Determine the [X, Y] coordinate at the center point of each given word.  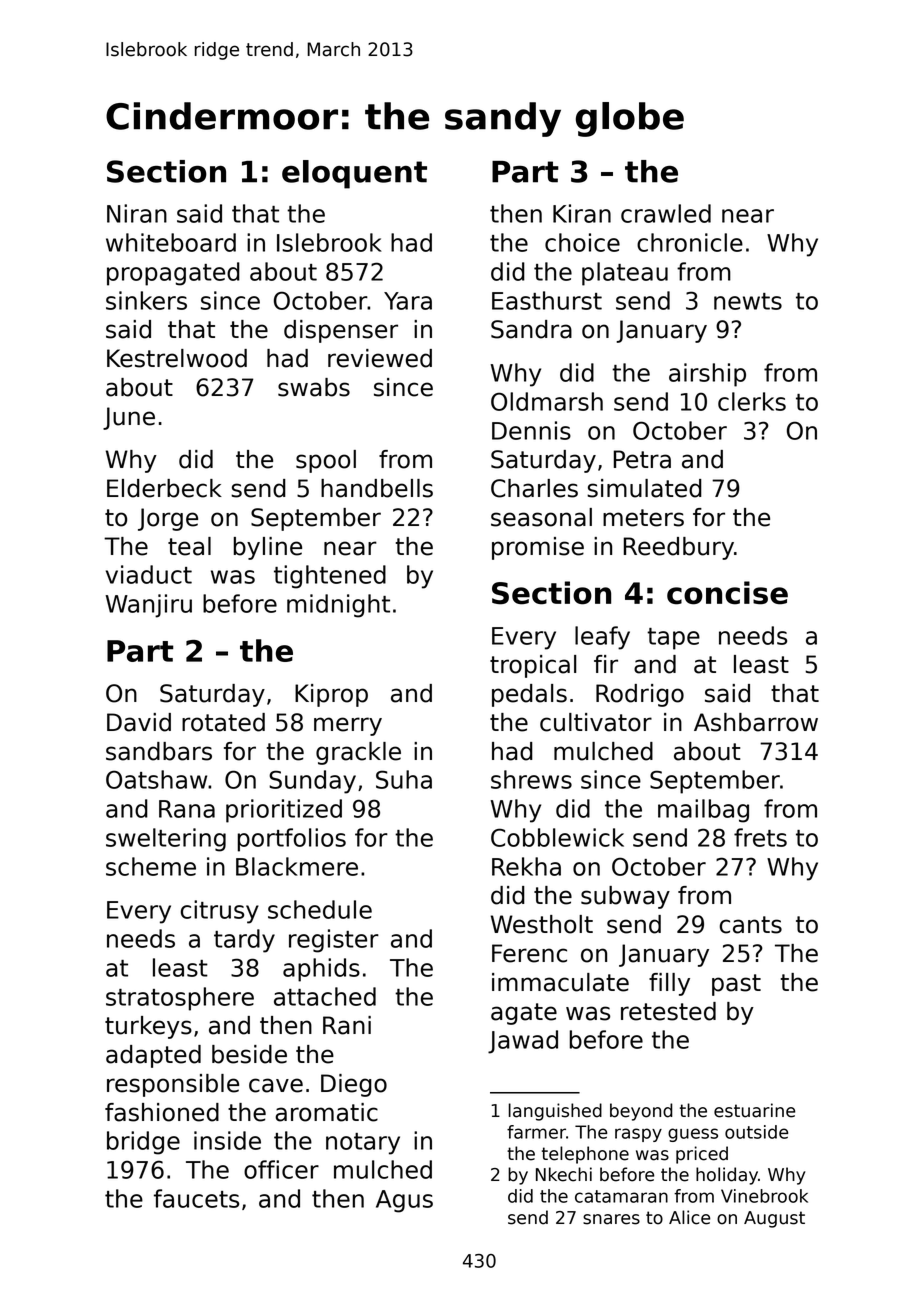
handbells [377, 488]
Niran [137, 213]
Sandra [531, 329]
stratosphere [180, 999]
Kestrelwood [177, 358]
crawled [666, 213]
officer [281, 1169]
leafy [602, 638]
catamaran [621, 1196]
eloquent [354, 174]
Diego [354, 1085]
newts [748, 301]
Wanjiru [148, 606]
